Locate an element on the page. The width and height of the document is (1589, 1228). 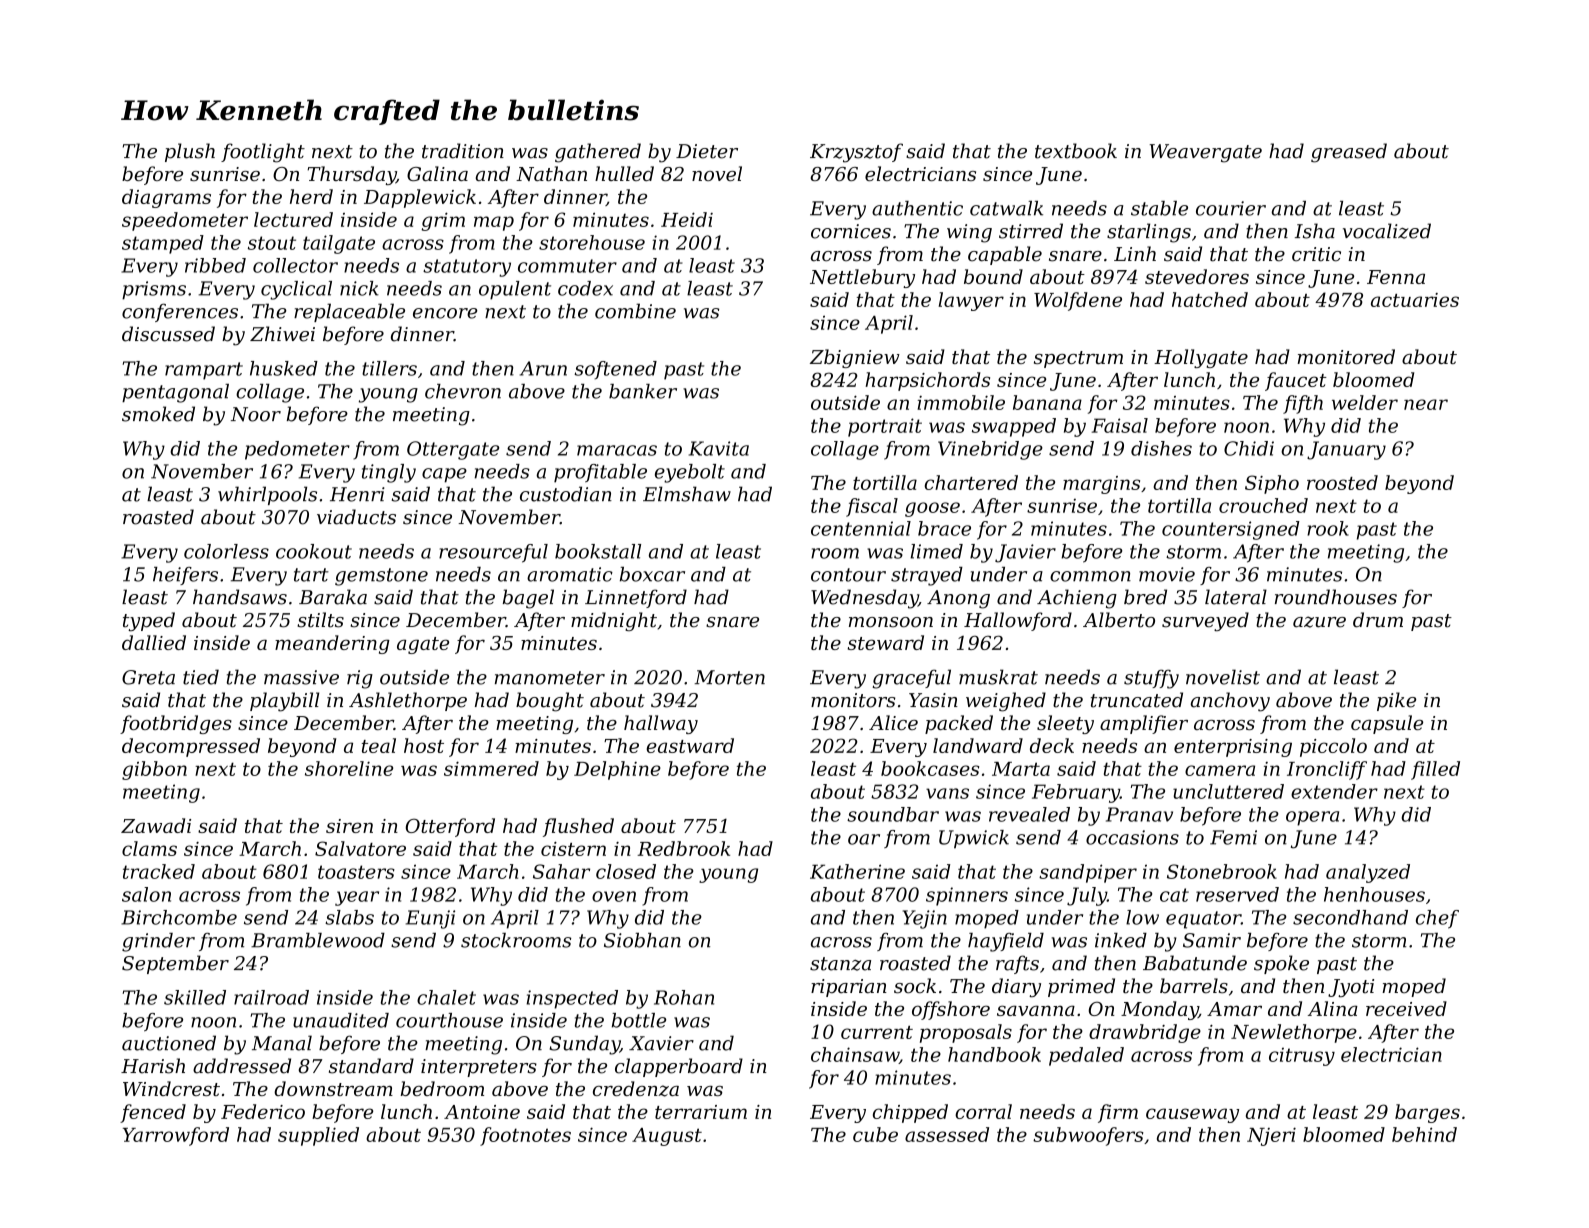
courier is located at coordinates (1231, 208).
